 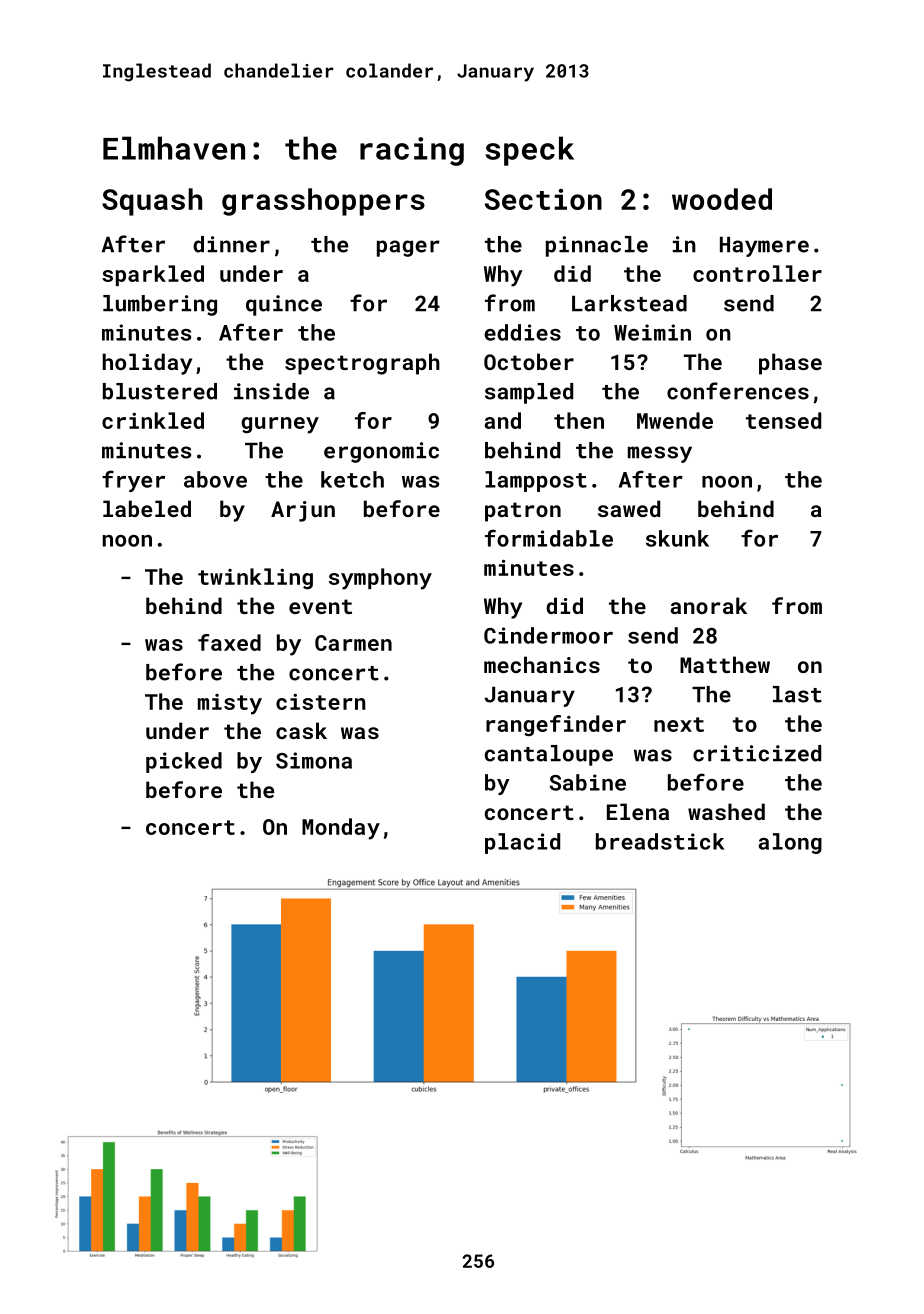 I want to click on phase, so click(x=790, y=364).
